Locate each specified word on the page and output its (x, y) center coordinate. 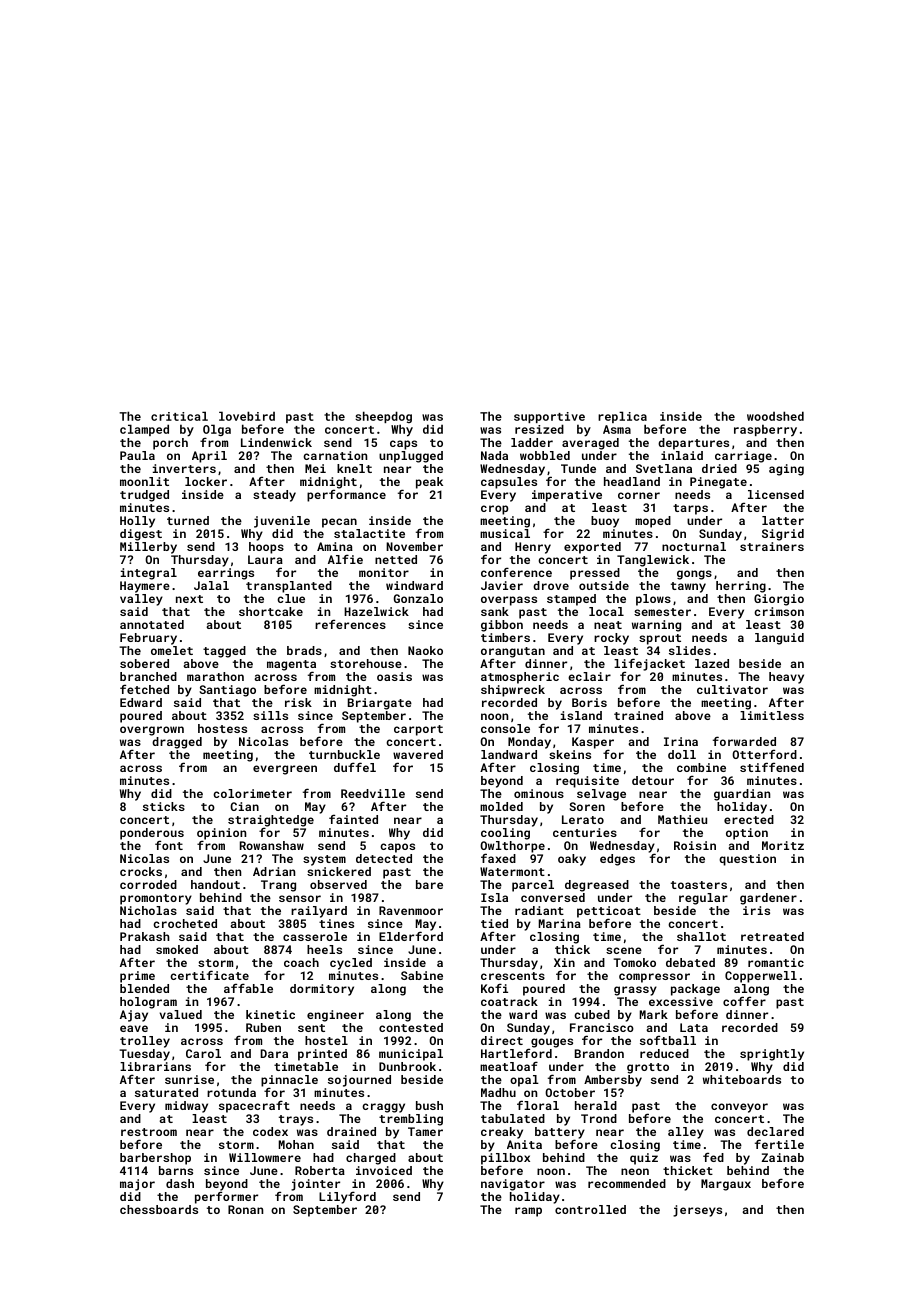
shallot (701, 936)
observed (338, 884)
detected (384, 858)
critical (179, 416)
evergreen (285, 770)
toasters (699, 885)
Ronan (245, 1209)
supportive (549, 417)
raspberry (765, 430)
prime (137, 977)
